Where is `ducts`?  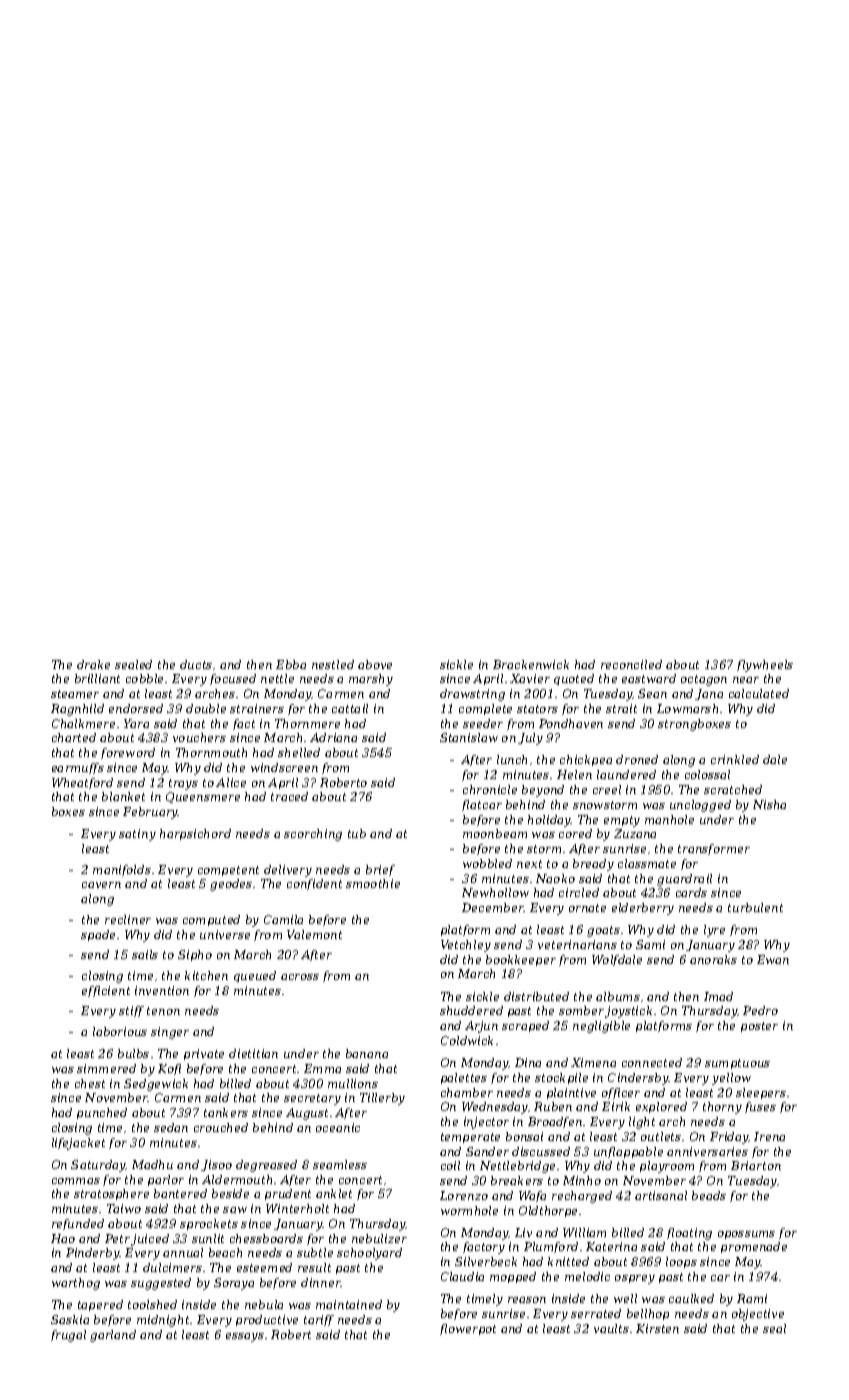
ducts is located at coordinates (196, 664).
